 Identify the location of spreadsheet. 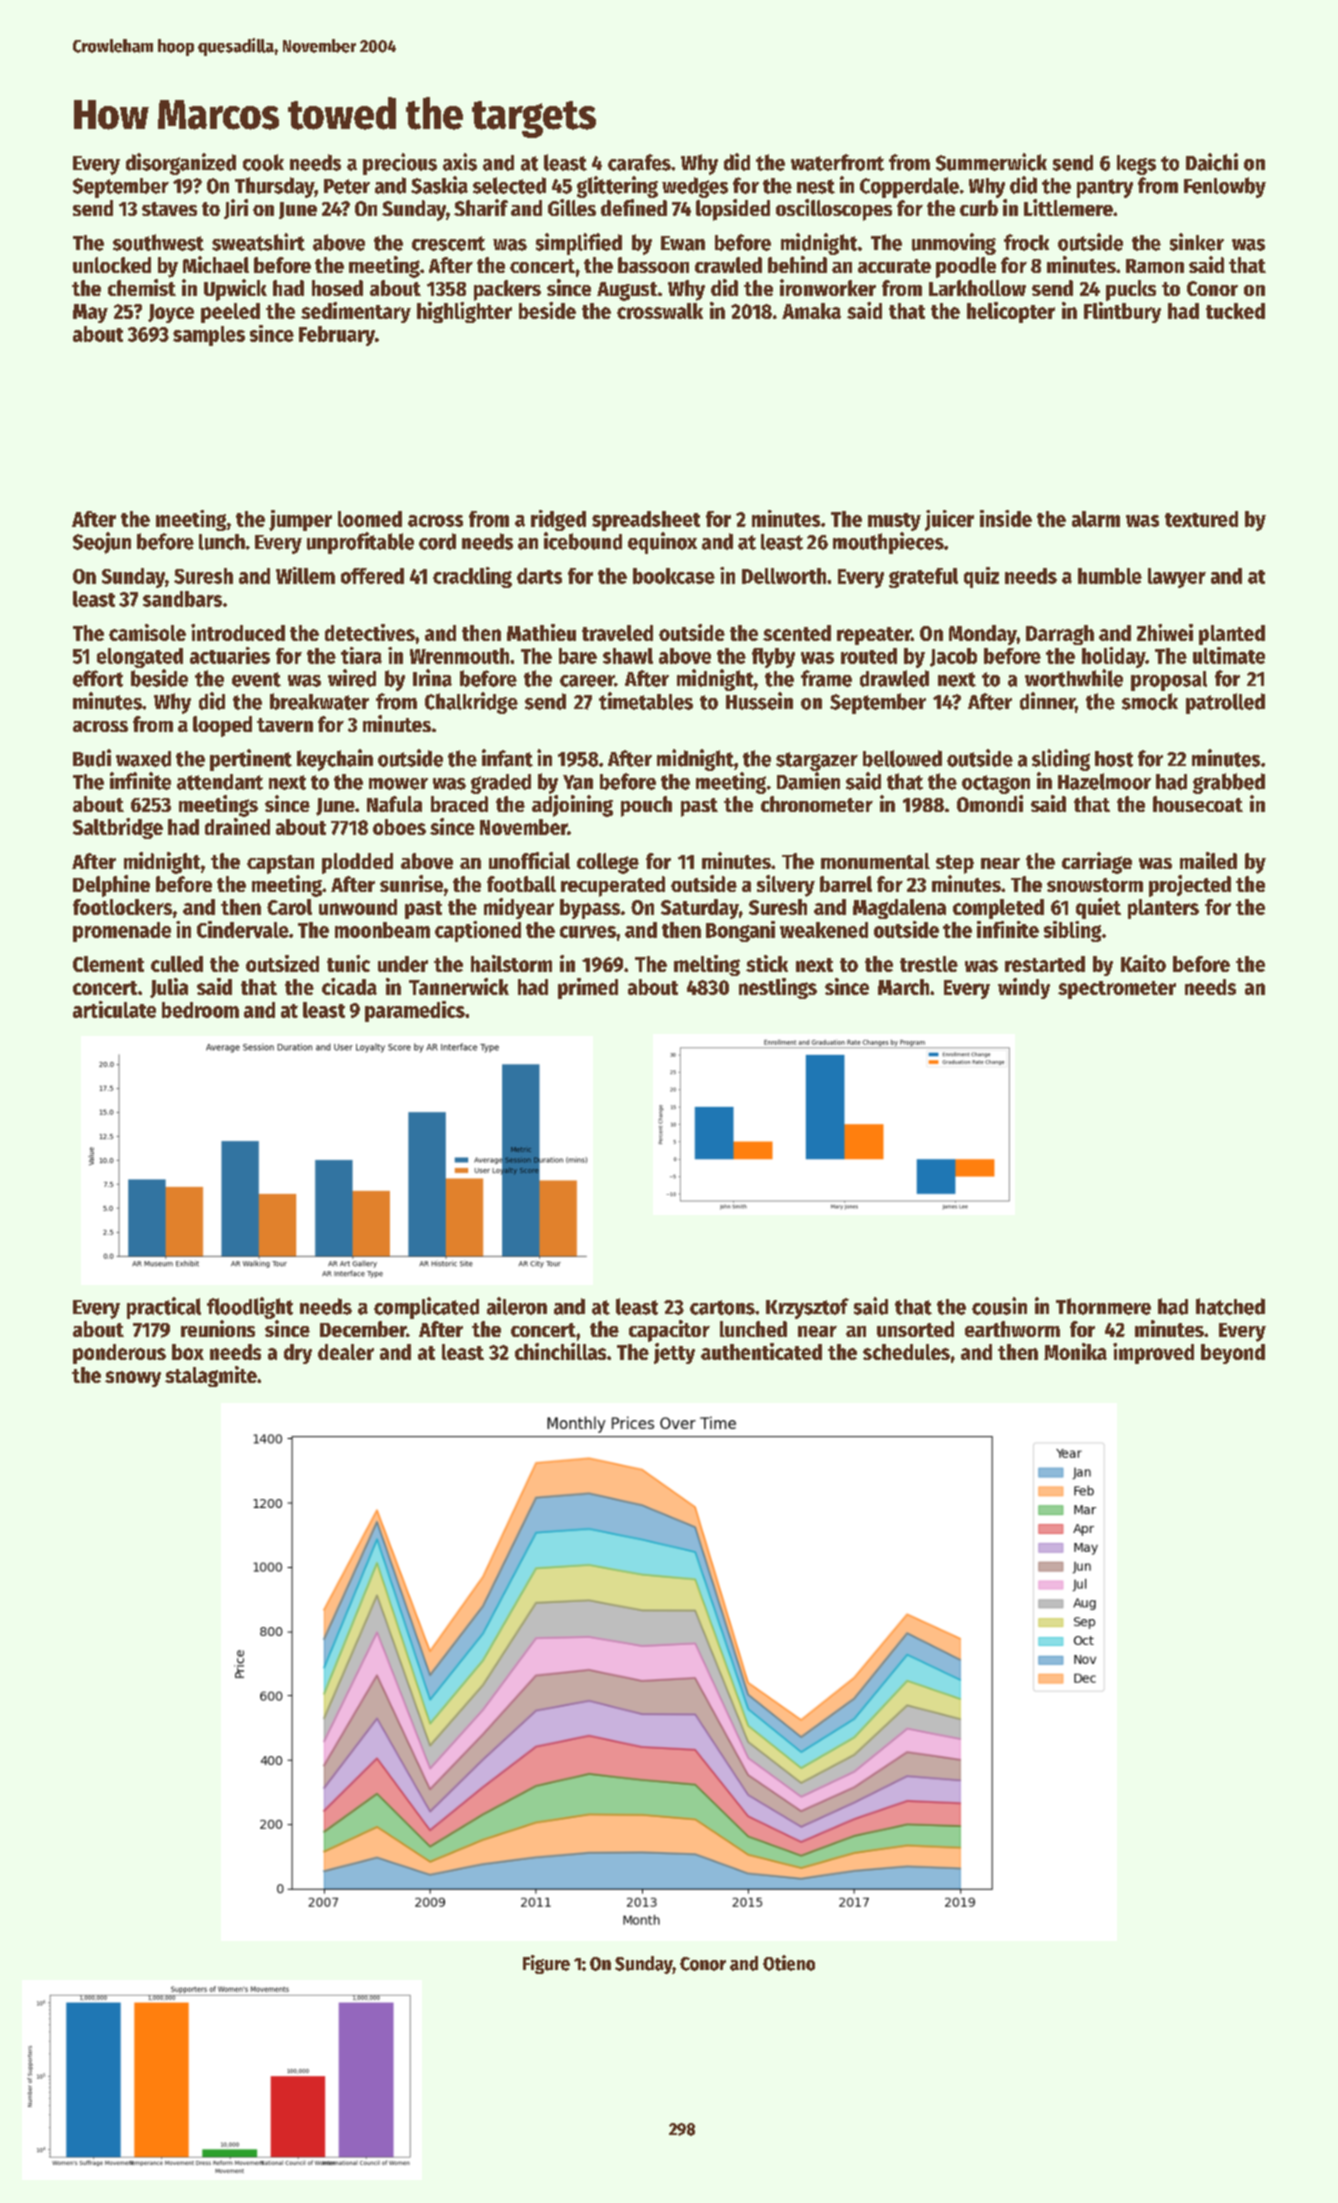
(646, 521).
